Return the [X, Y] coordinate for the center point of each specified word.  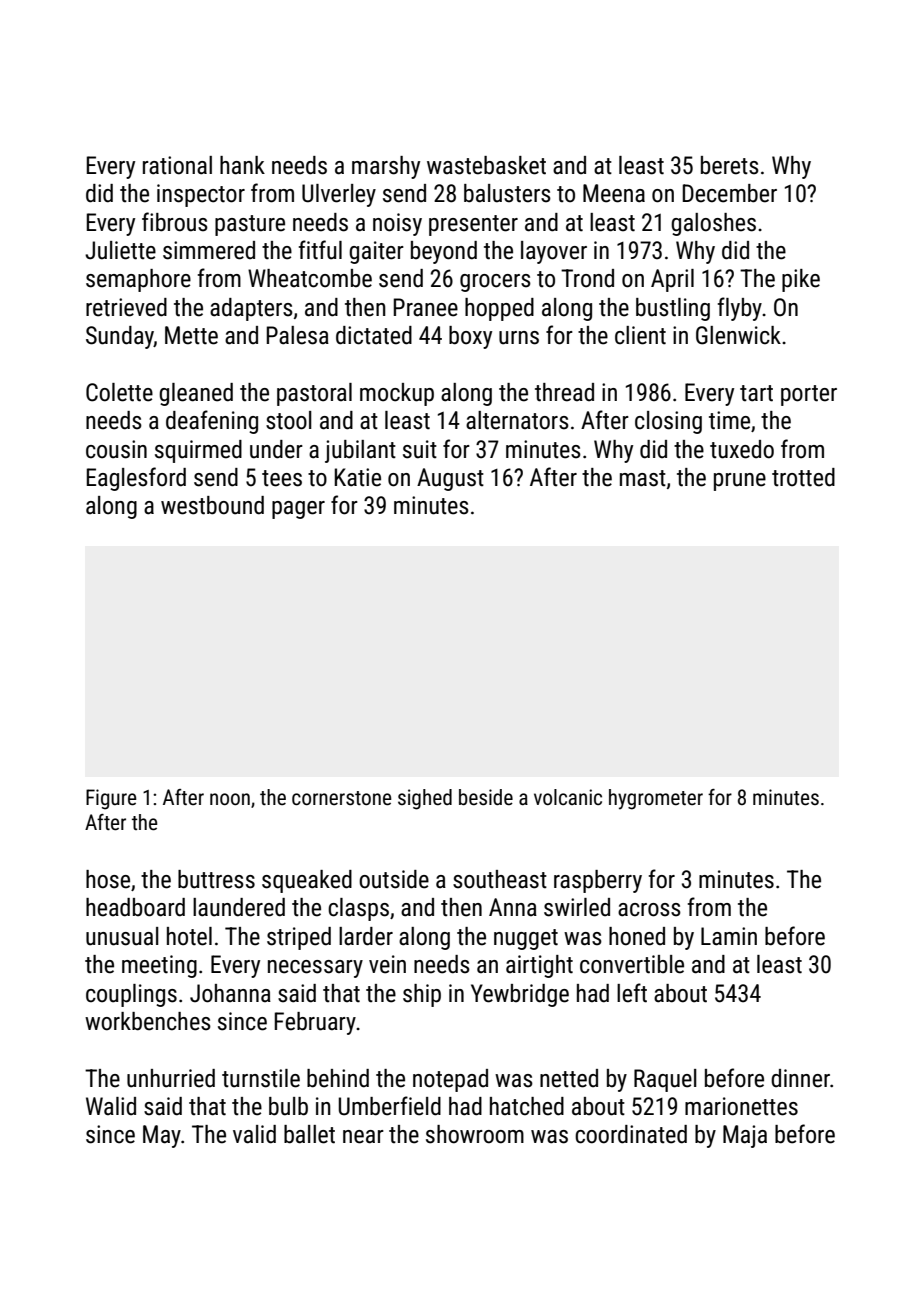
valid [254, 1134]
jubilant [360, 451]
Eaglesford [136, 479]
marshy [386, 167]
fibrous [175, 222]
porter [809, 395]
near [363, 1137]
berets [730, 165]
